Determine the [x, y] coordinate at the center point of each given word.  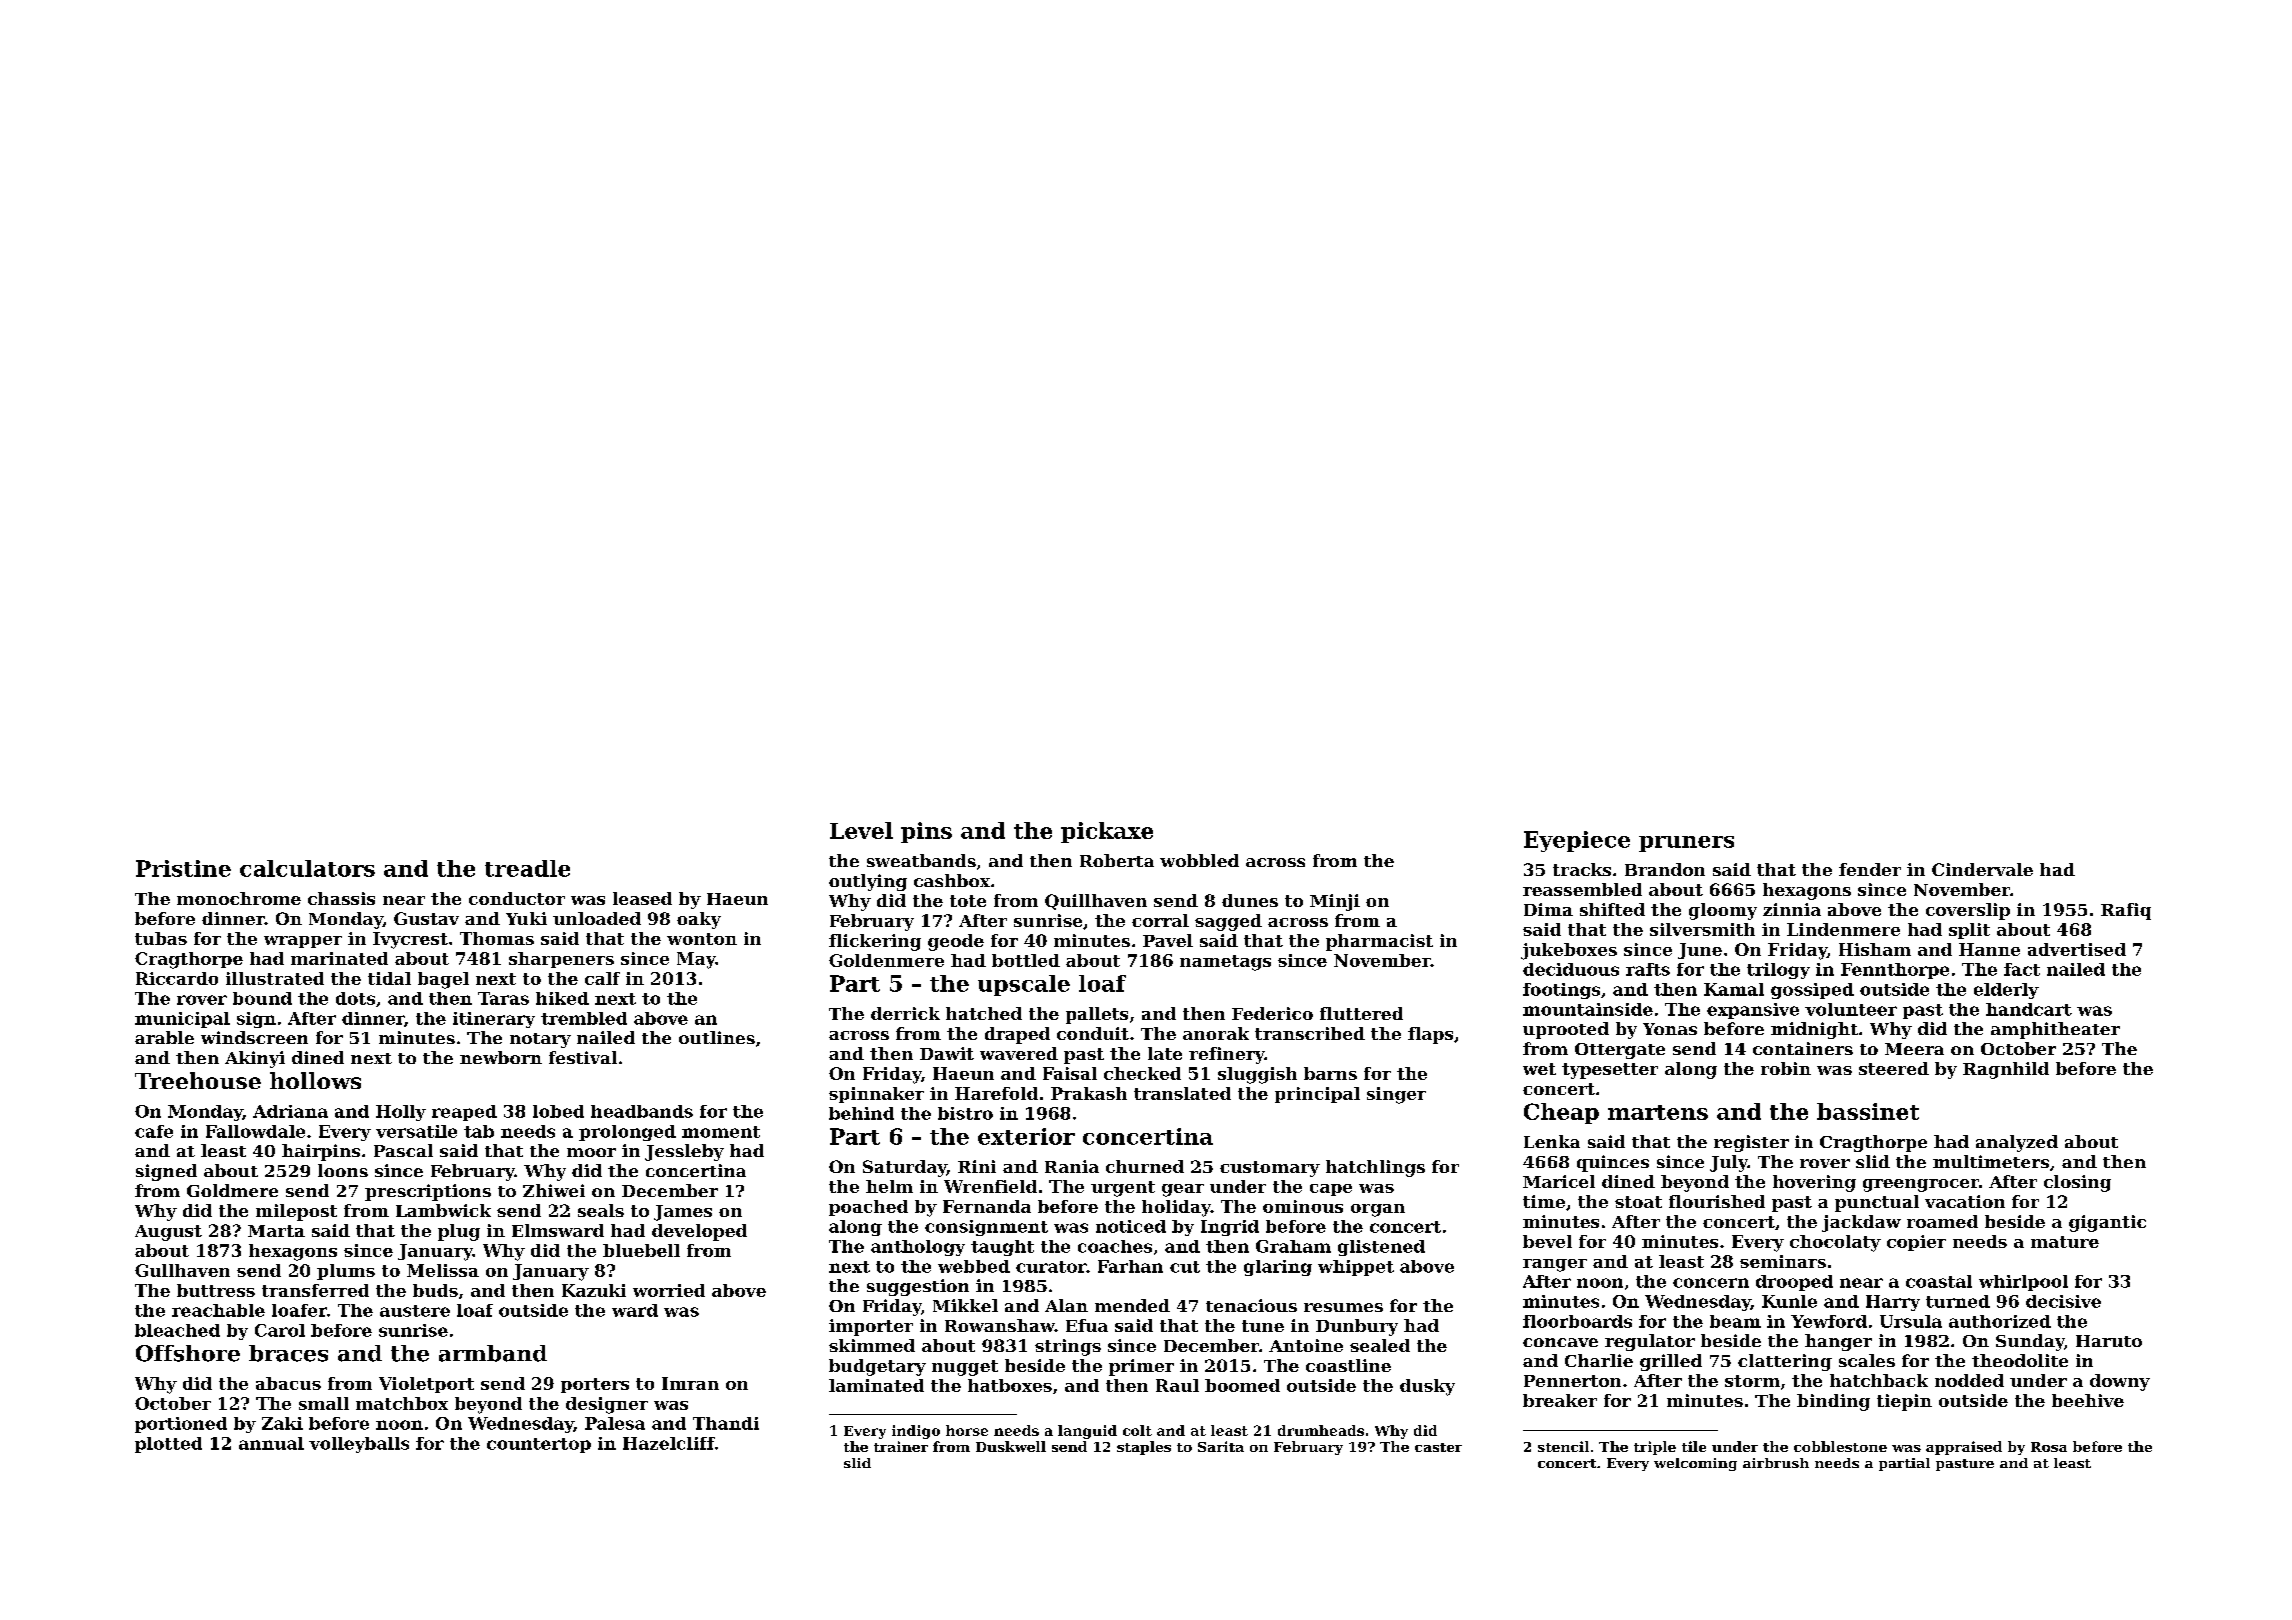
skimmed [872, 1345]
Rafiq [2126, 911]
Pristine [183, 868]
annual [271, 1443]
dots [355, 998]
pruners [1686, 844]
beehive [2088, 1400]
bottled [1026, 960]
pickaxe [1107, 832]
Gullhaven [182, 1270]
